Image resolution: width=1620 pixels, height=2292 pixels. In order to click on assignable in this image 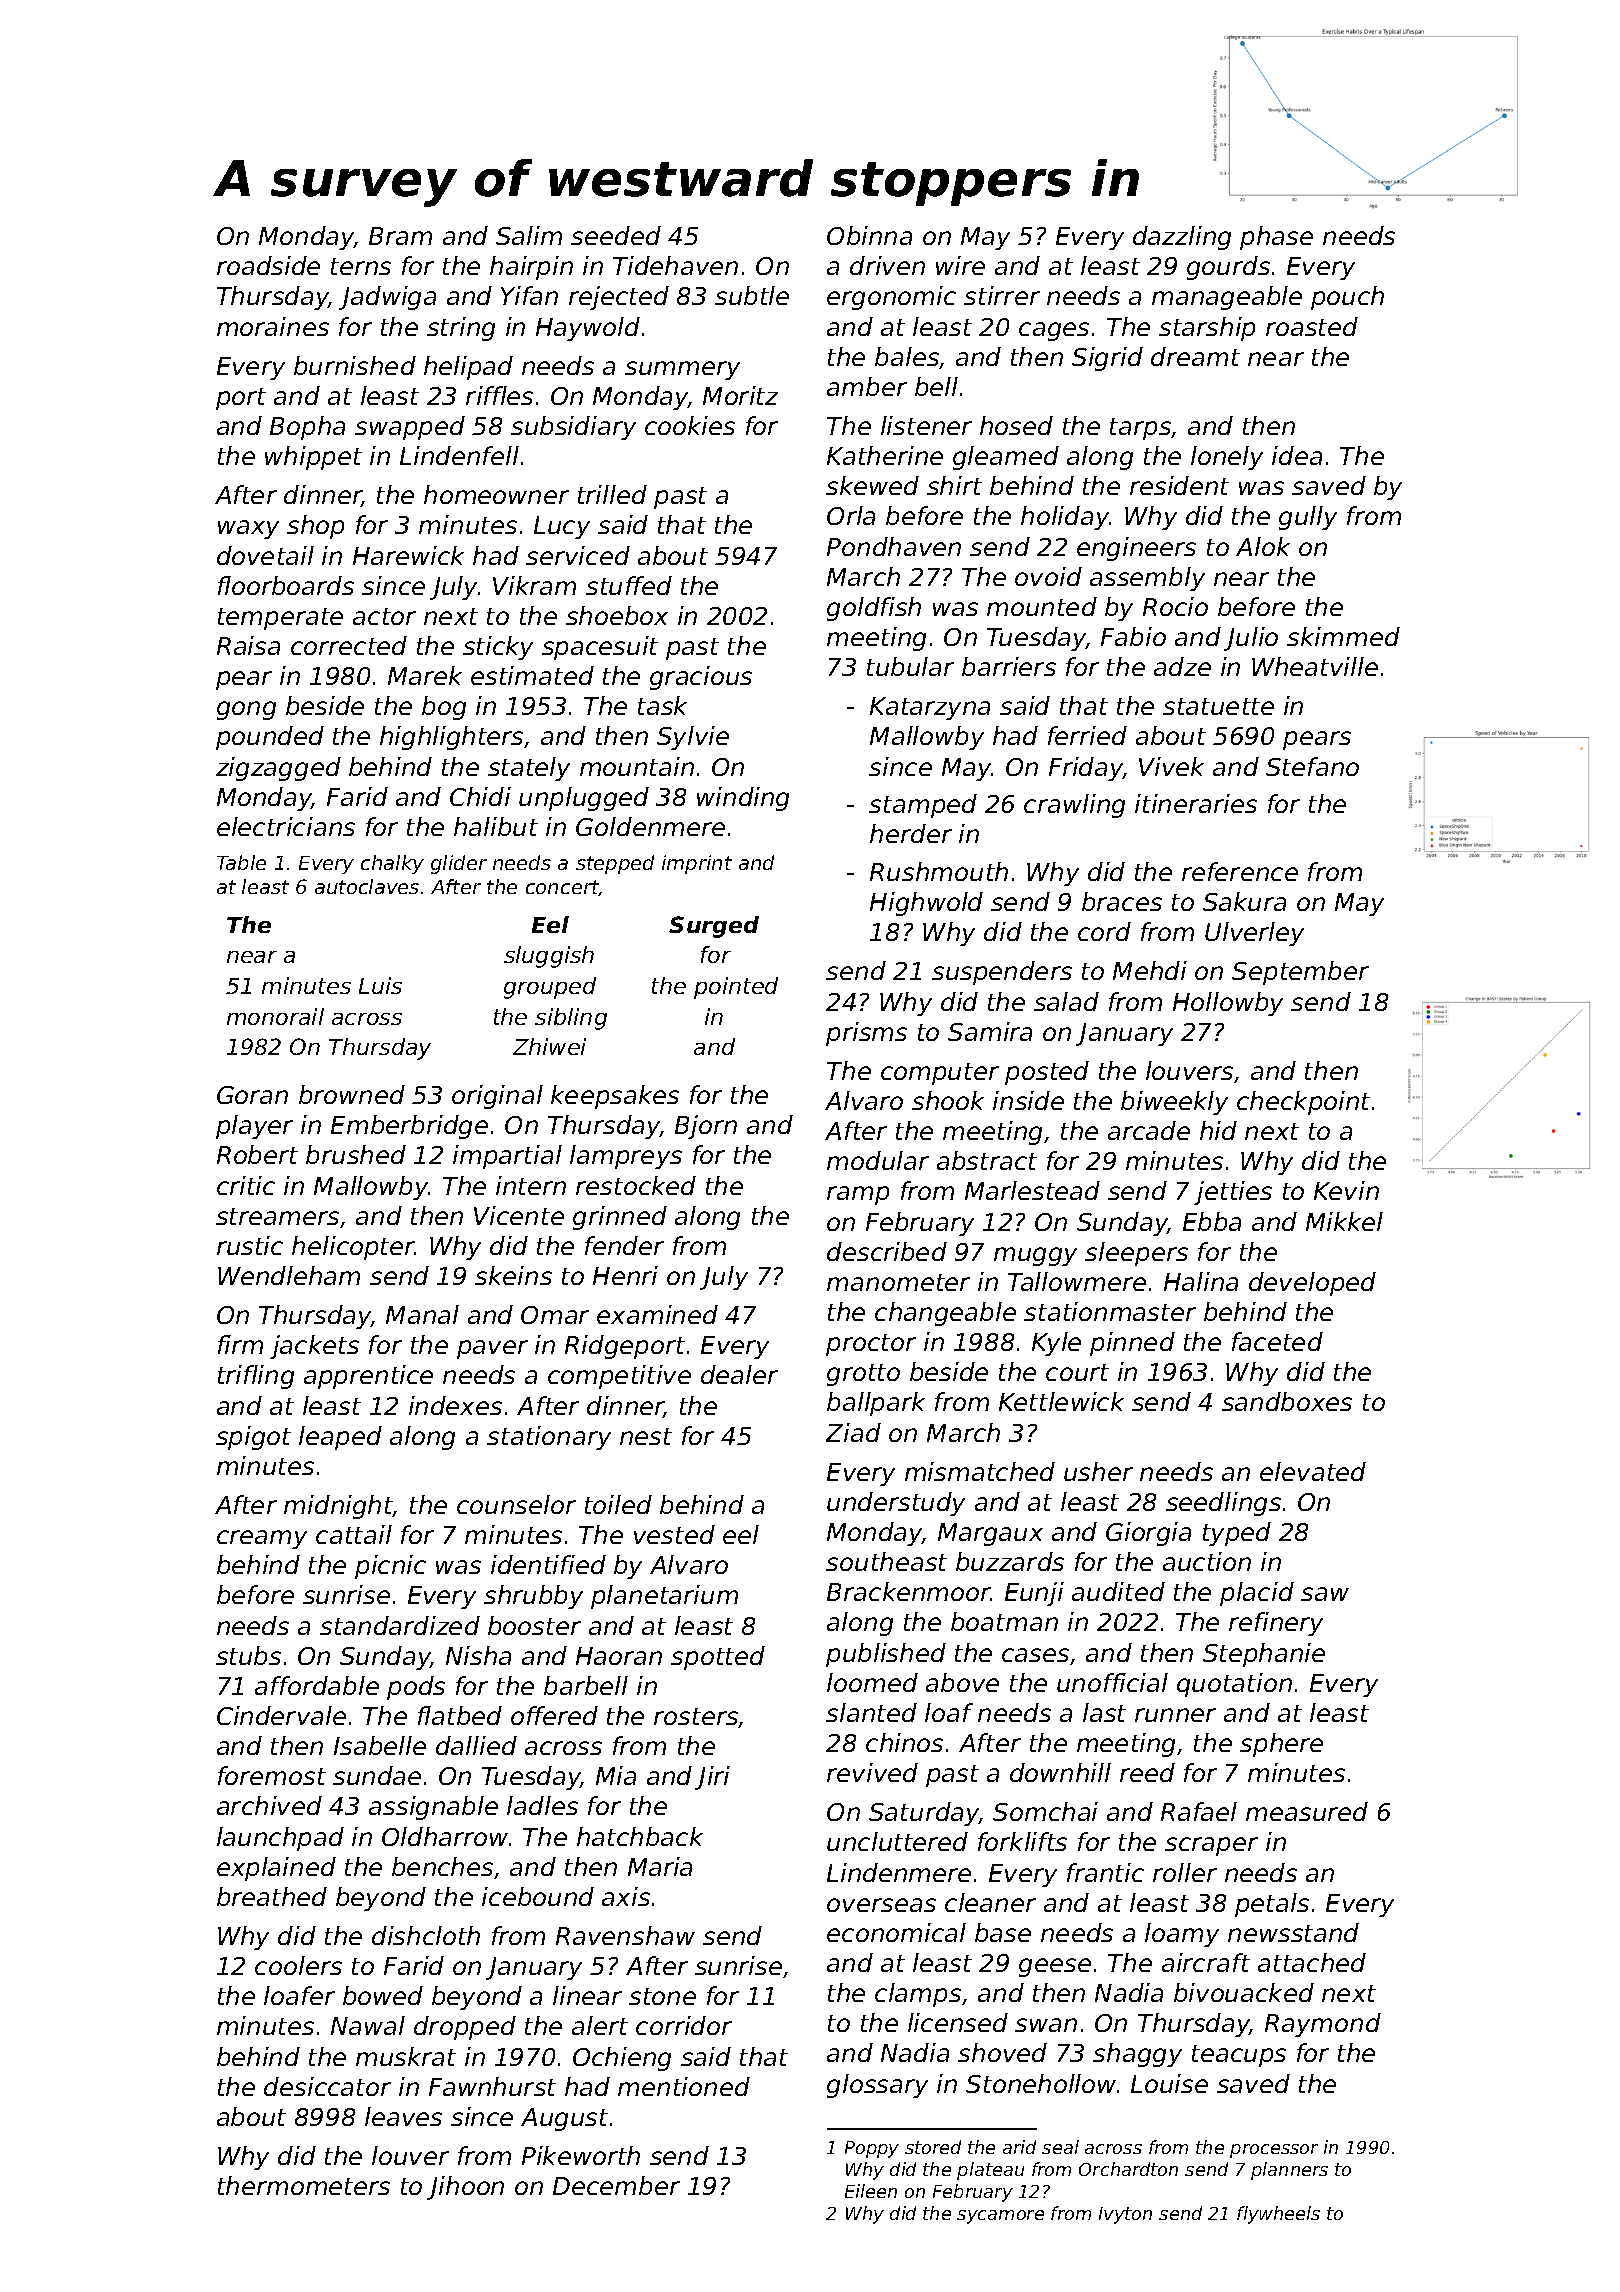, I will do `click(433, 1808)`.
